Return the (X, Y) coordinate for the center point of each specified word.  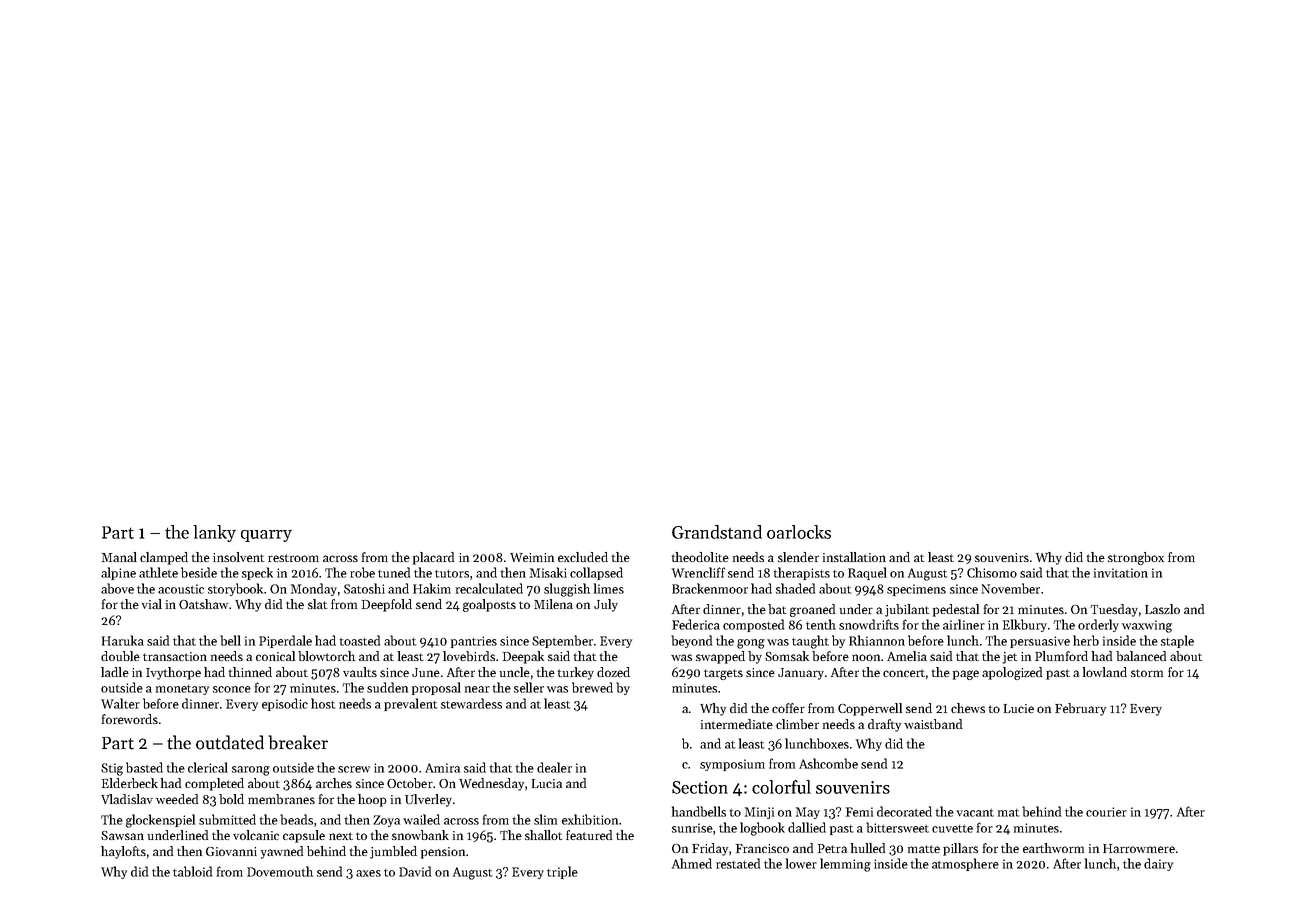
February (1080, 709)
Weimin (532, 557)
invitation (1121, 573)
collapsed (596, 573)
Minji (759, 813)
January (801, 674)
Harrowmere (1139, 848)
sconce (232, 689)
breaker (298, 742)
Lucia (547, 783)
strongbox (1136, 558)
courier (1106, 812)
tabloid (192, 871)
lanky (214, 533)
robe (362, 572)
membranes (281, 799)
